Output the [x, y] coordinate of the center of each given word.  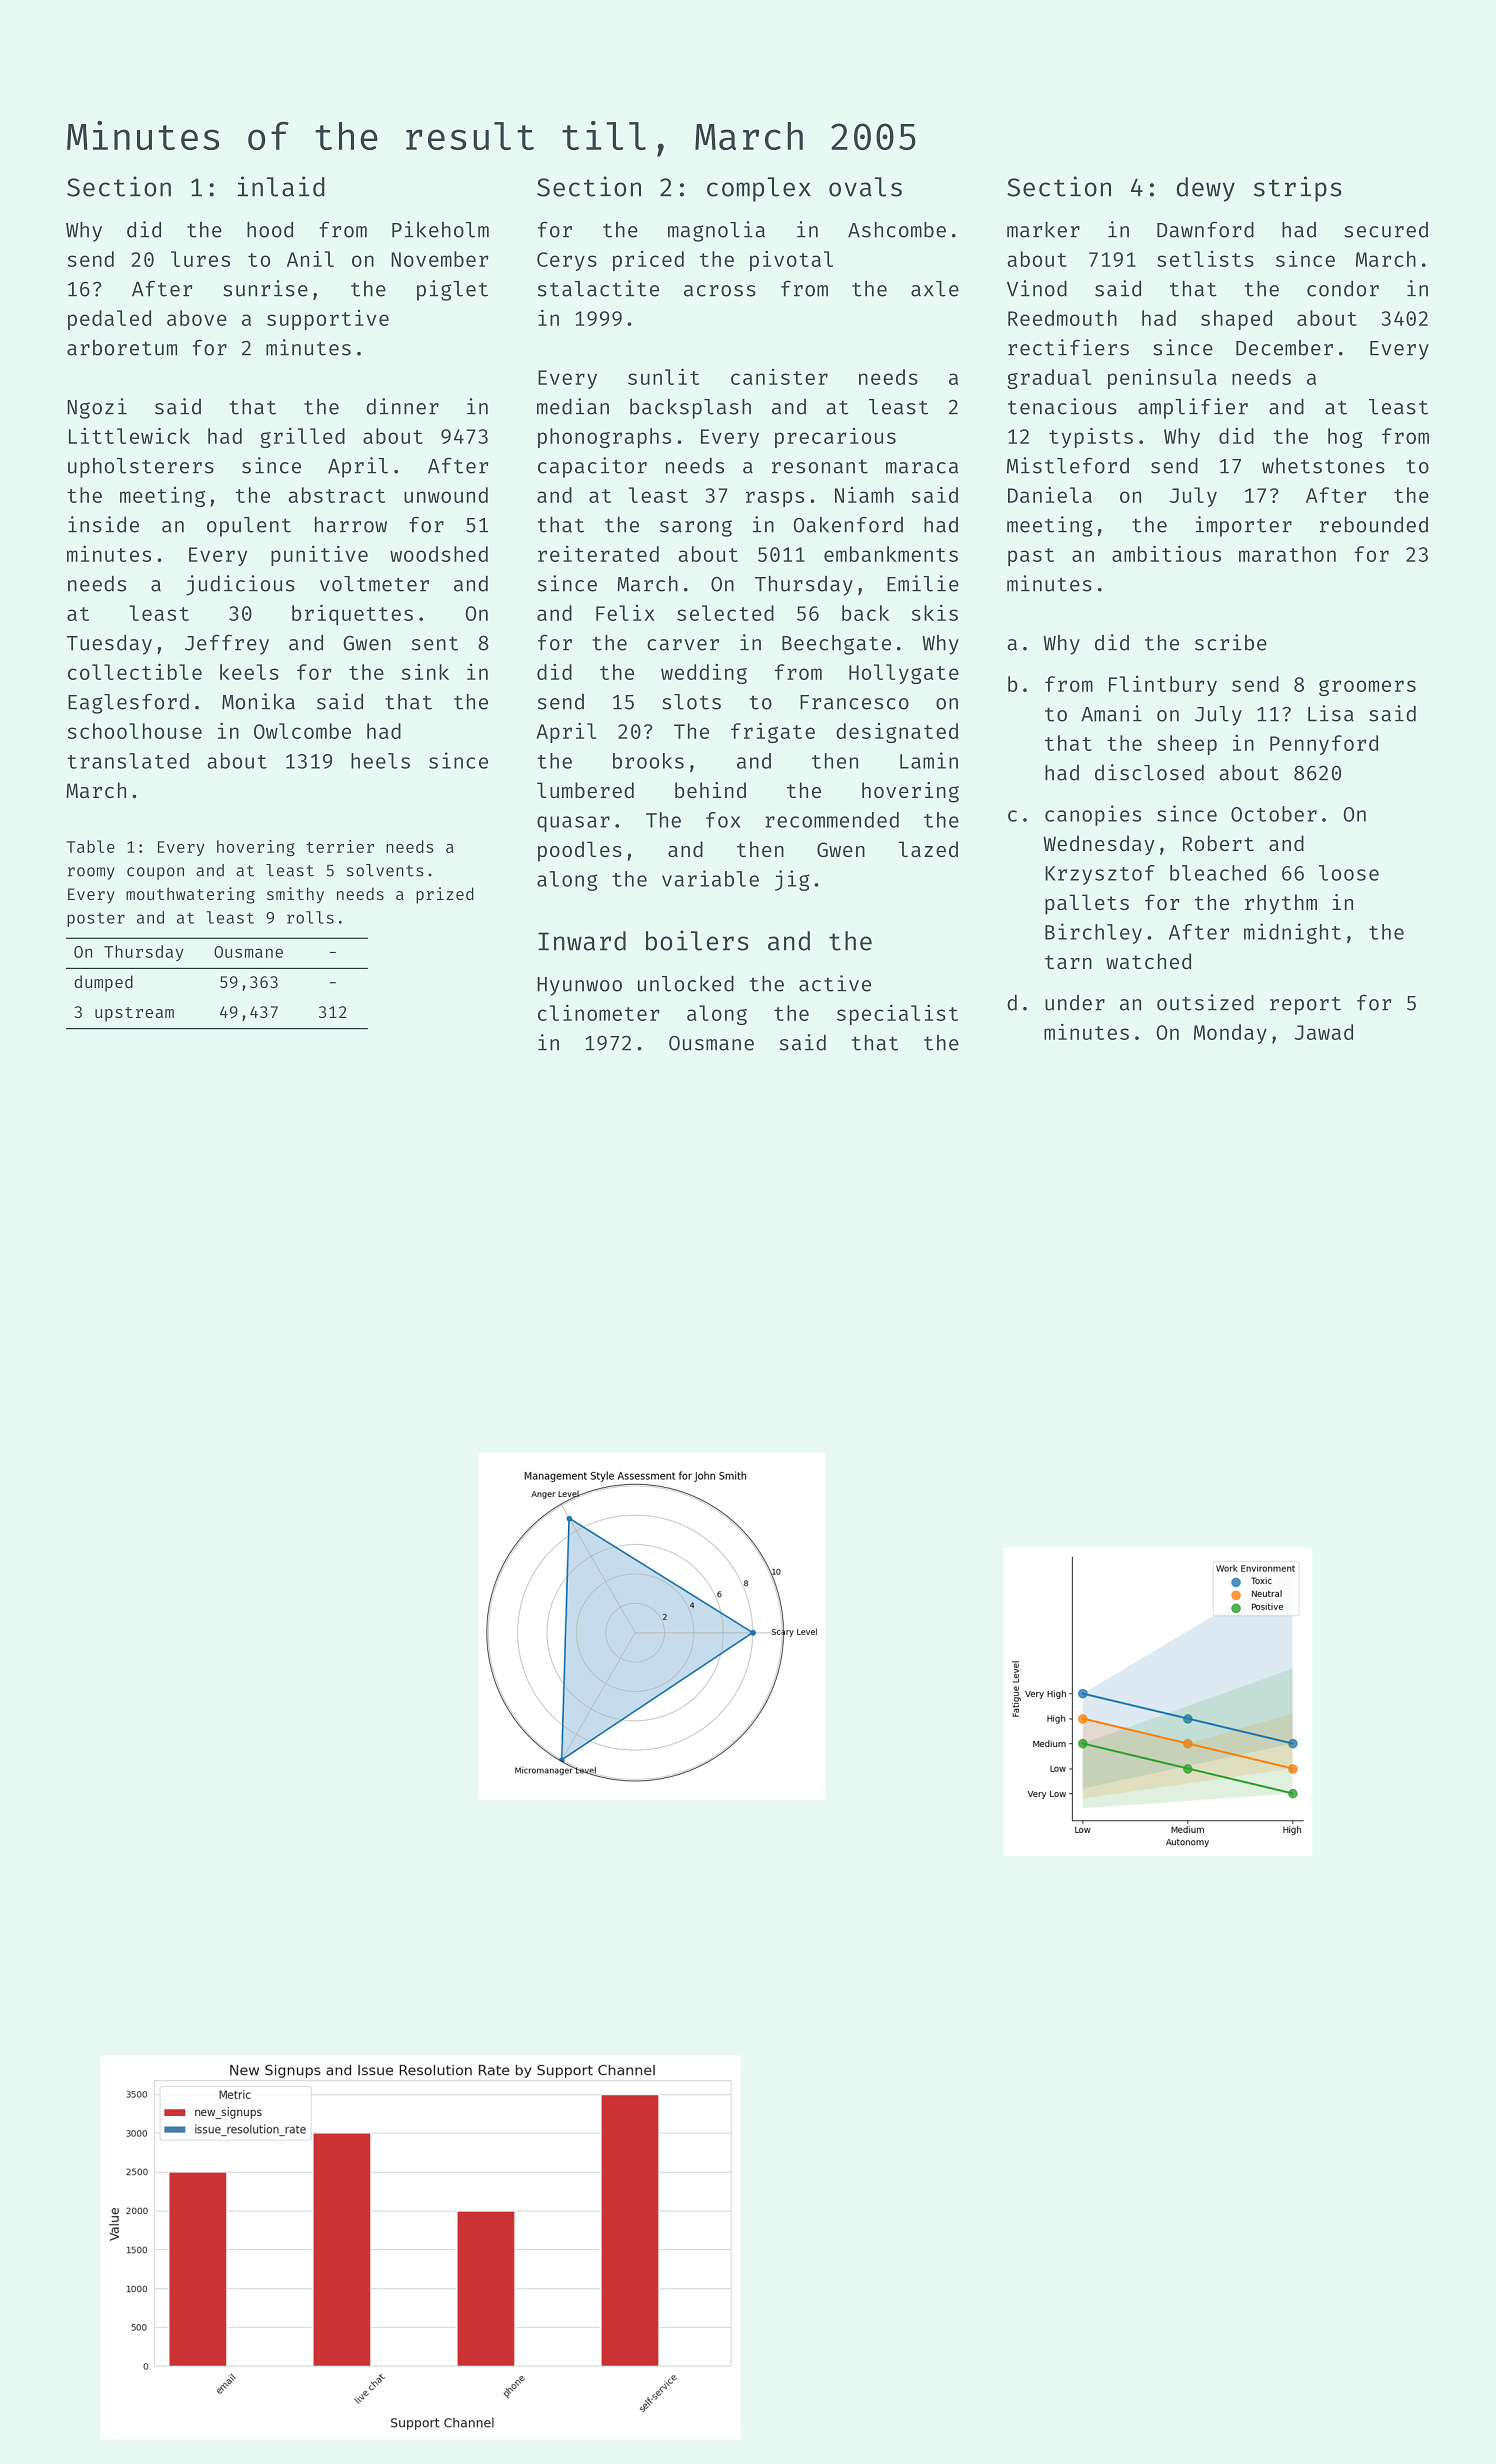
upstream [134, 1014]
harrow [351, 525]
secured [1386, 230]
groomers [1367, 688]
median [573, 406]
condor [1343, 289]
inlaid [281, 186]
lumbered [585, 790]
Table [91, 846]
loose [1349, 873]
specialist [897, 1015]
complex [759, 189]
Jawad [1323, 1032]
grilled [302, 438]
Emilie [923, 583]
